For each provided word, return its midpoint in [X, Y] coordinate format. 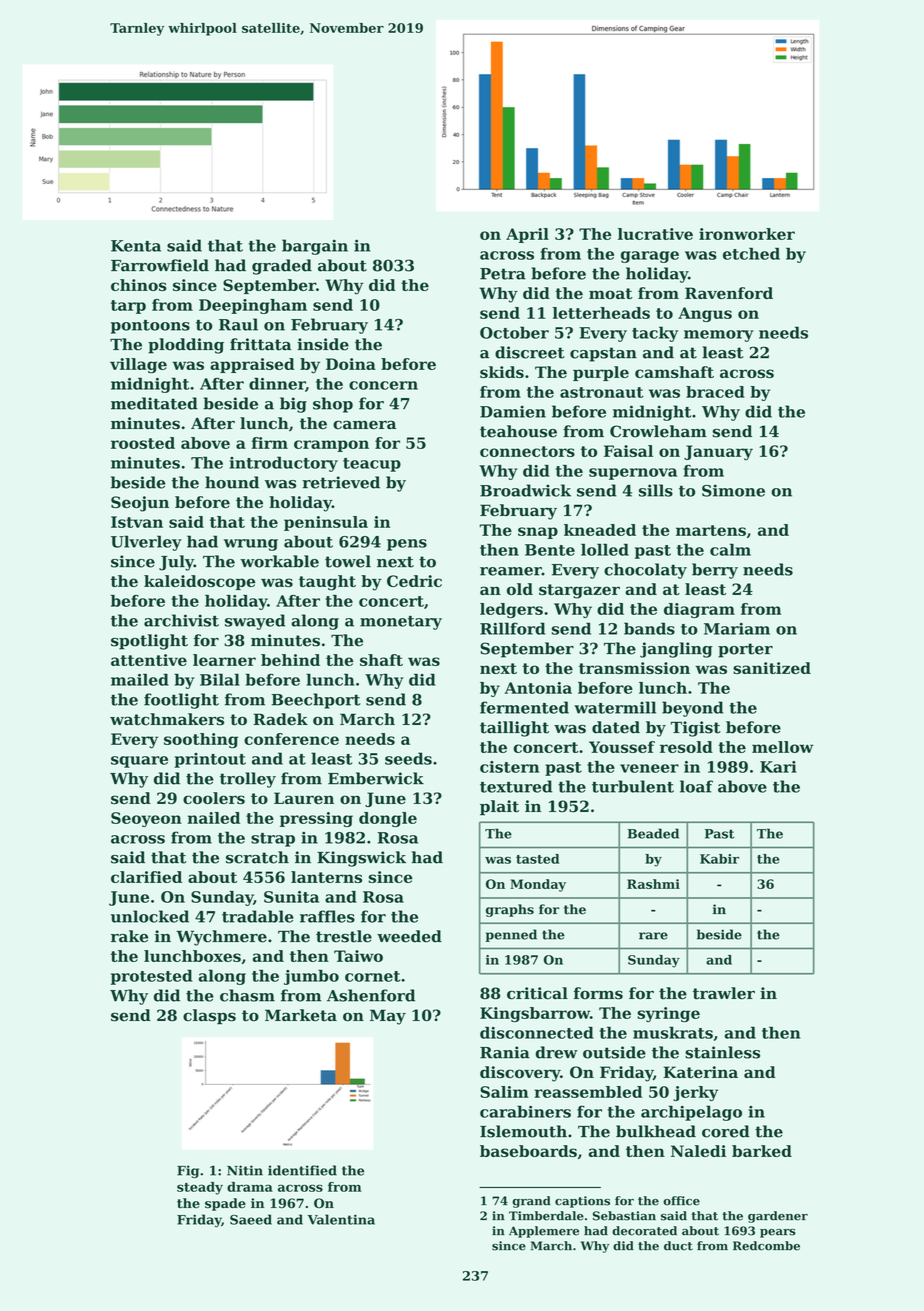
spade [225, 1204]
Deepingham [253, 306]
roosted [143, 443]
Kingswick [361, 859]
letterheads [601, 313]
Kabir [719, 859]
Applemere [544, 1232]
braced [715, 392]
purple [601, 373]
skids [502, 372]
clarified [146, 877]
